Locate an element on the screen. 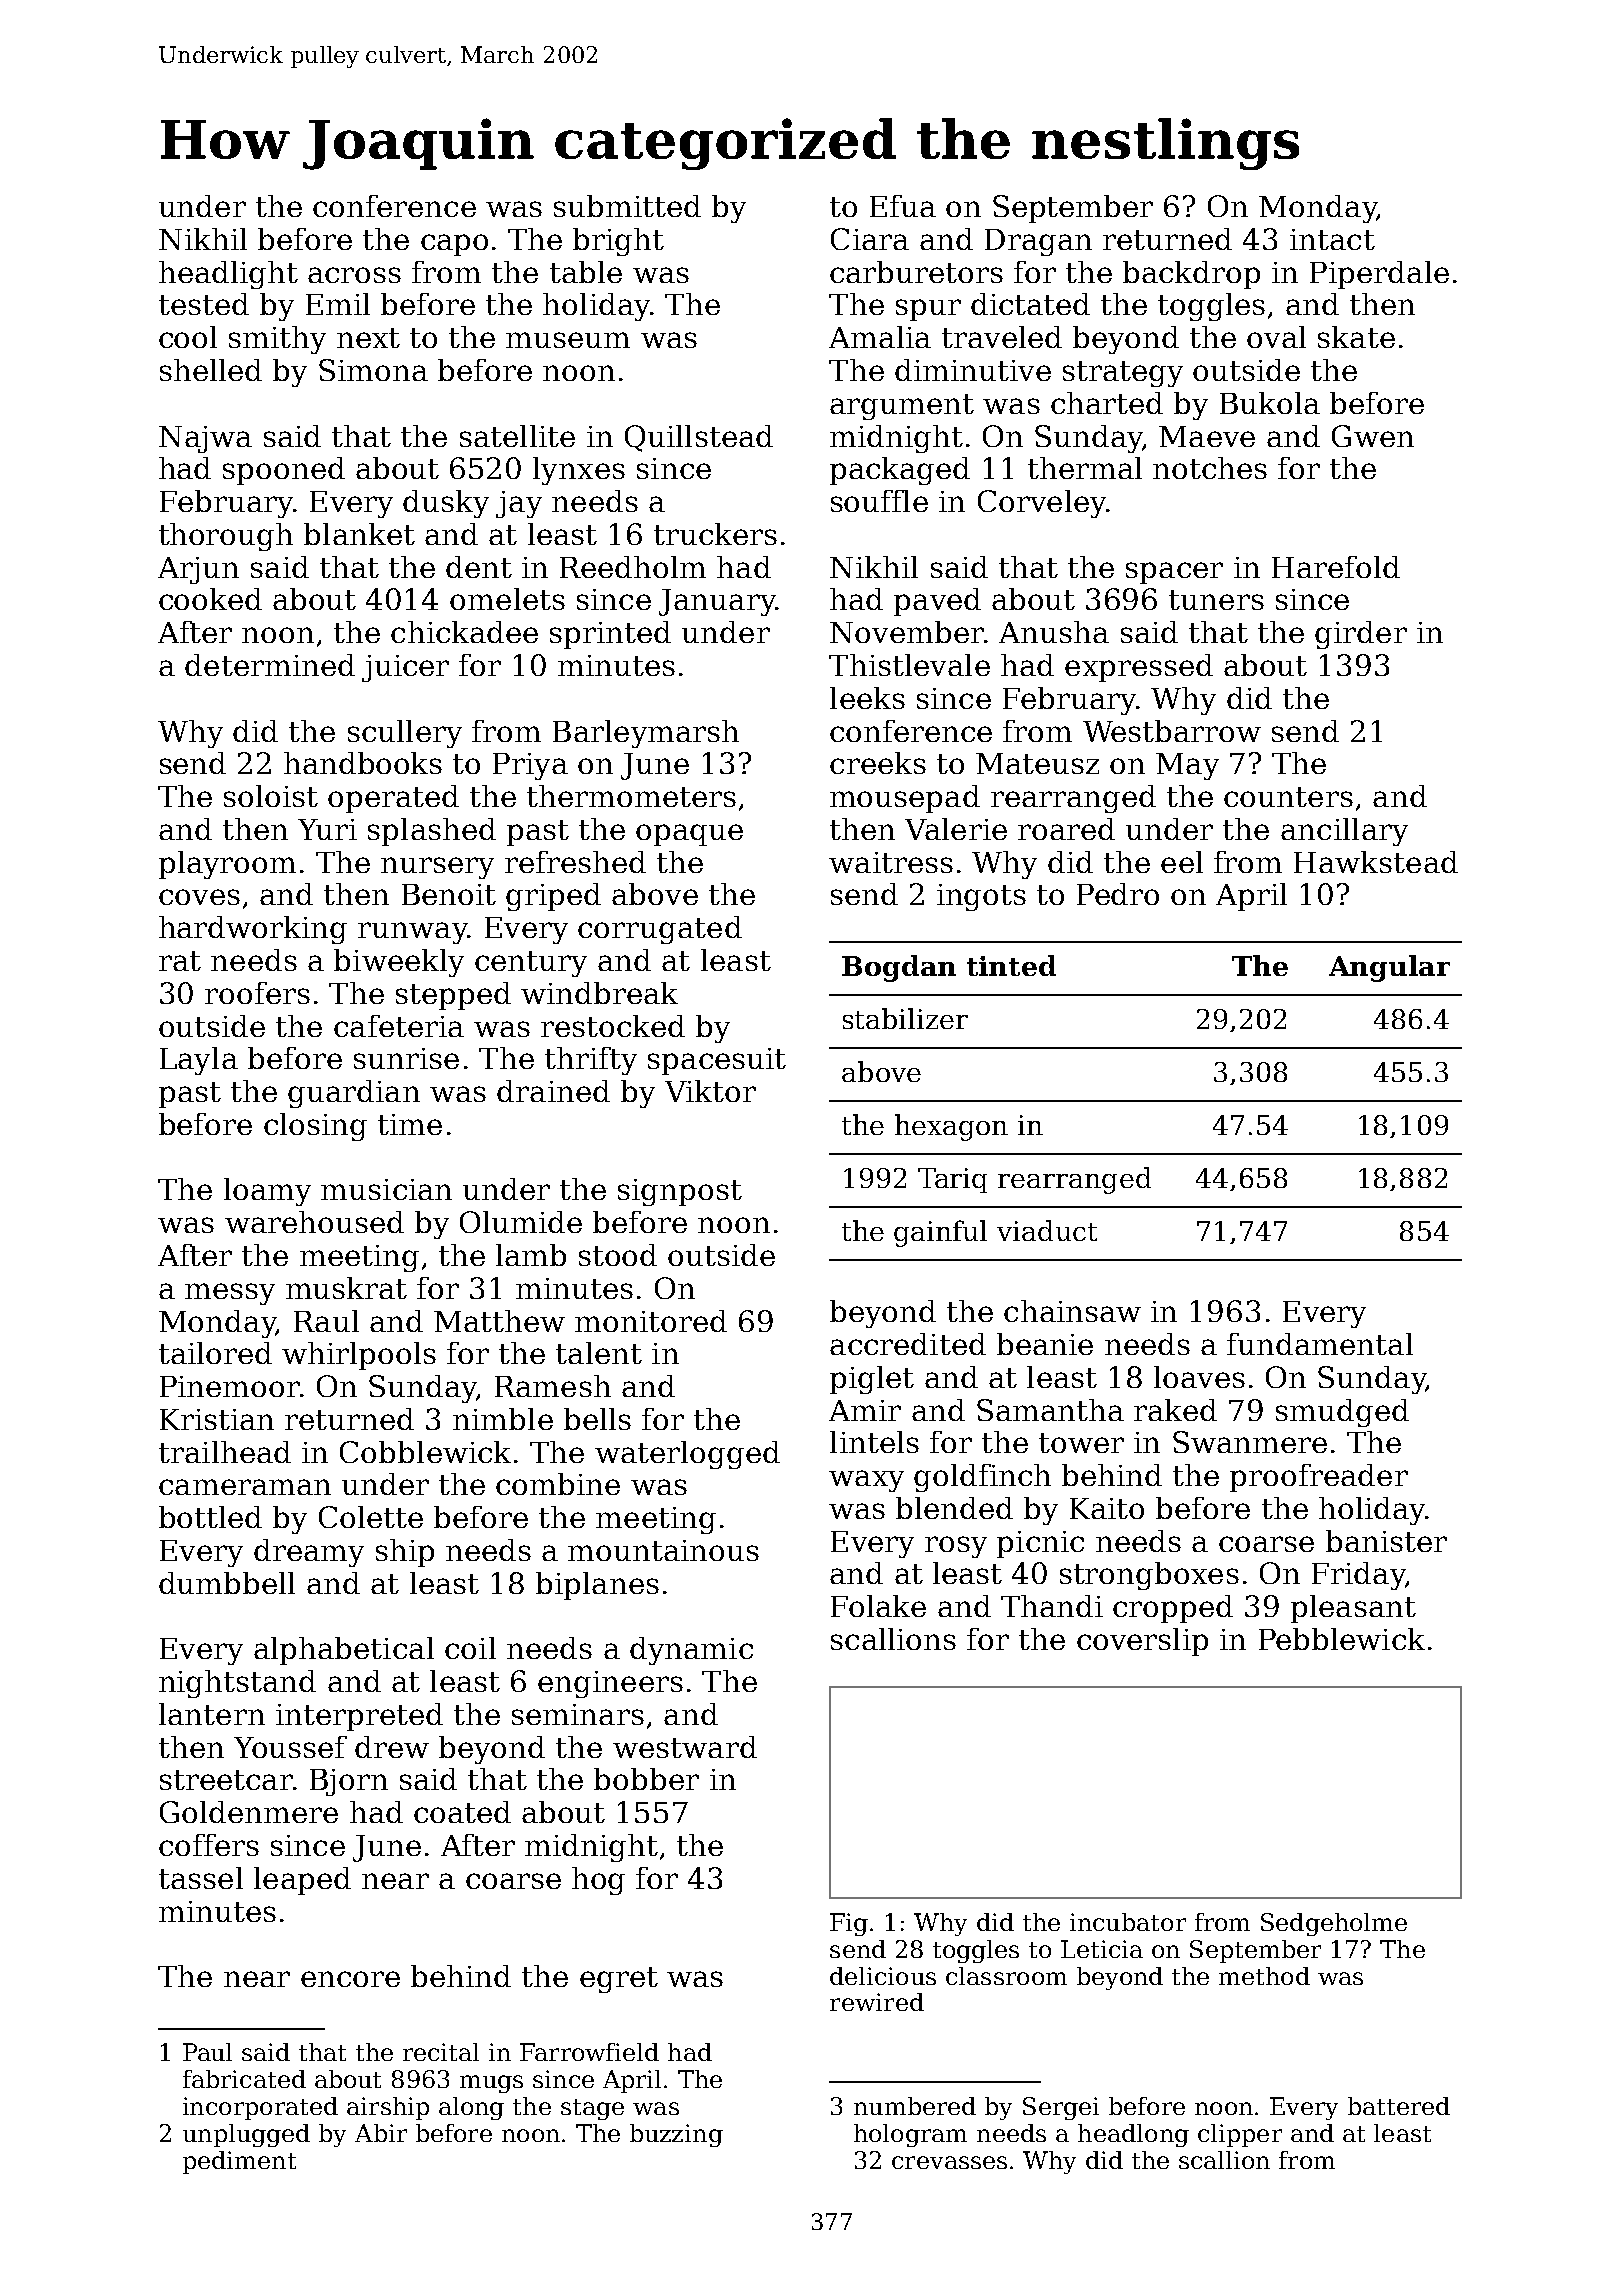 Image resolution: width=1620 pixels, height=2292 pixels. Bogdan is located at coordinates (899, 968).
